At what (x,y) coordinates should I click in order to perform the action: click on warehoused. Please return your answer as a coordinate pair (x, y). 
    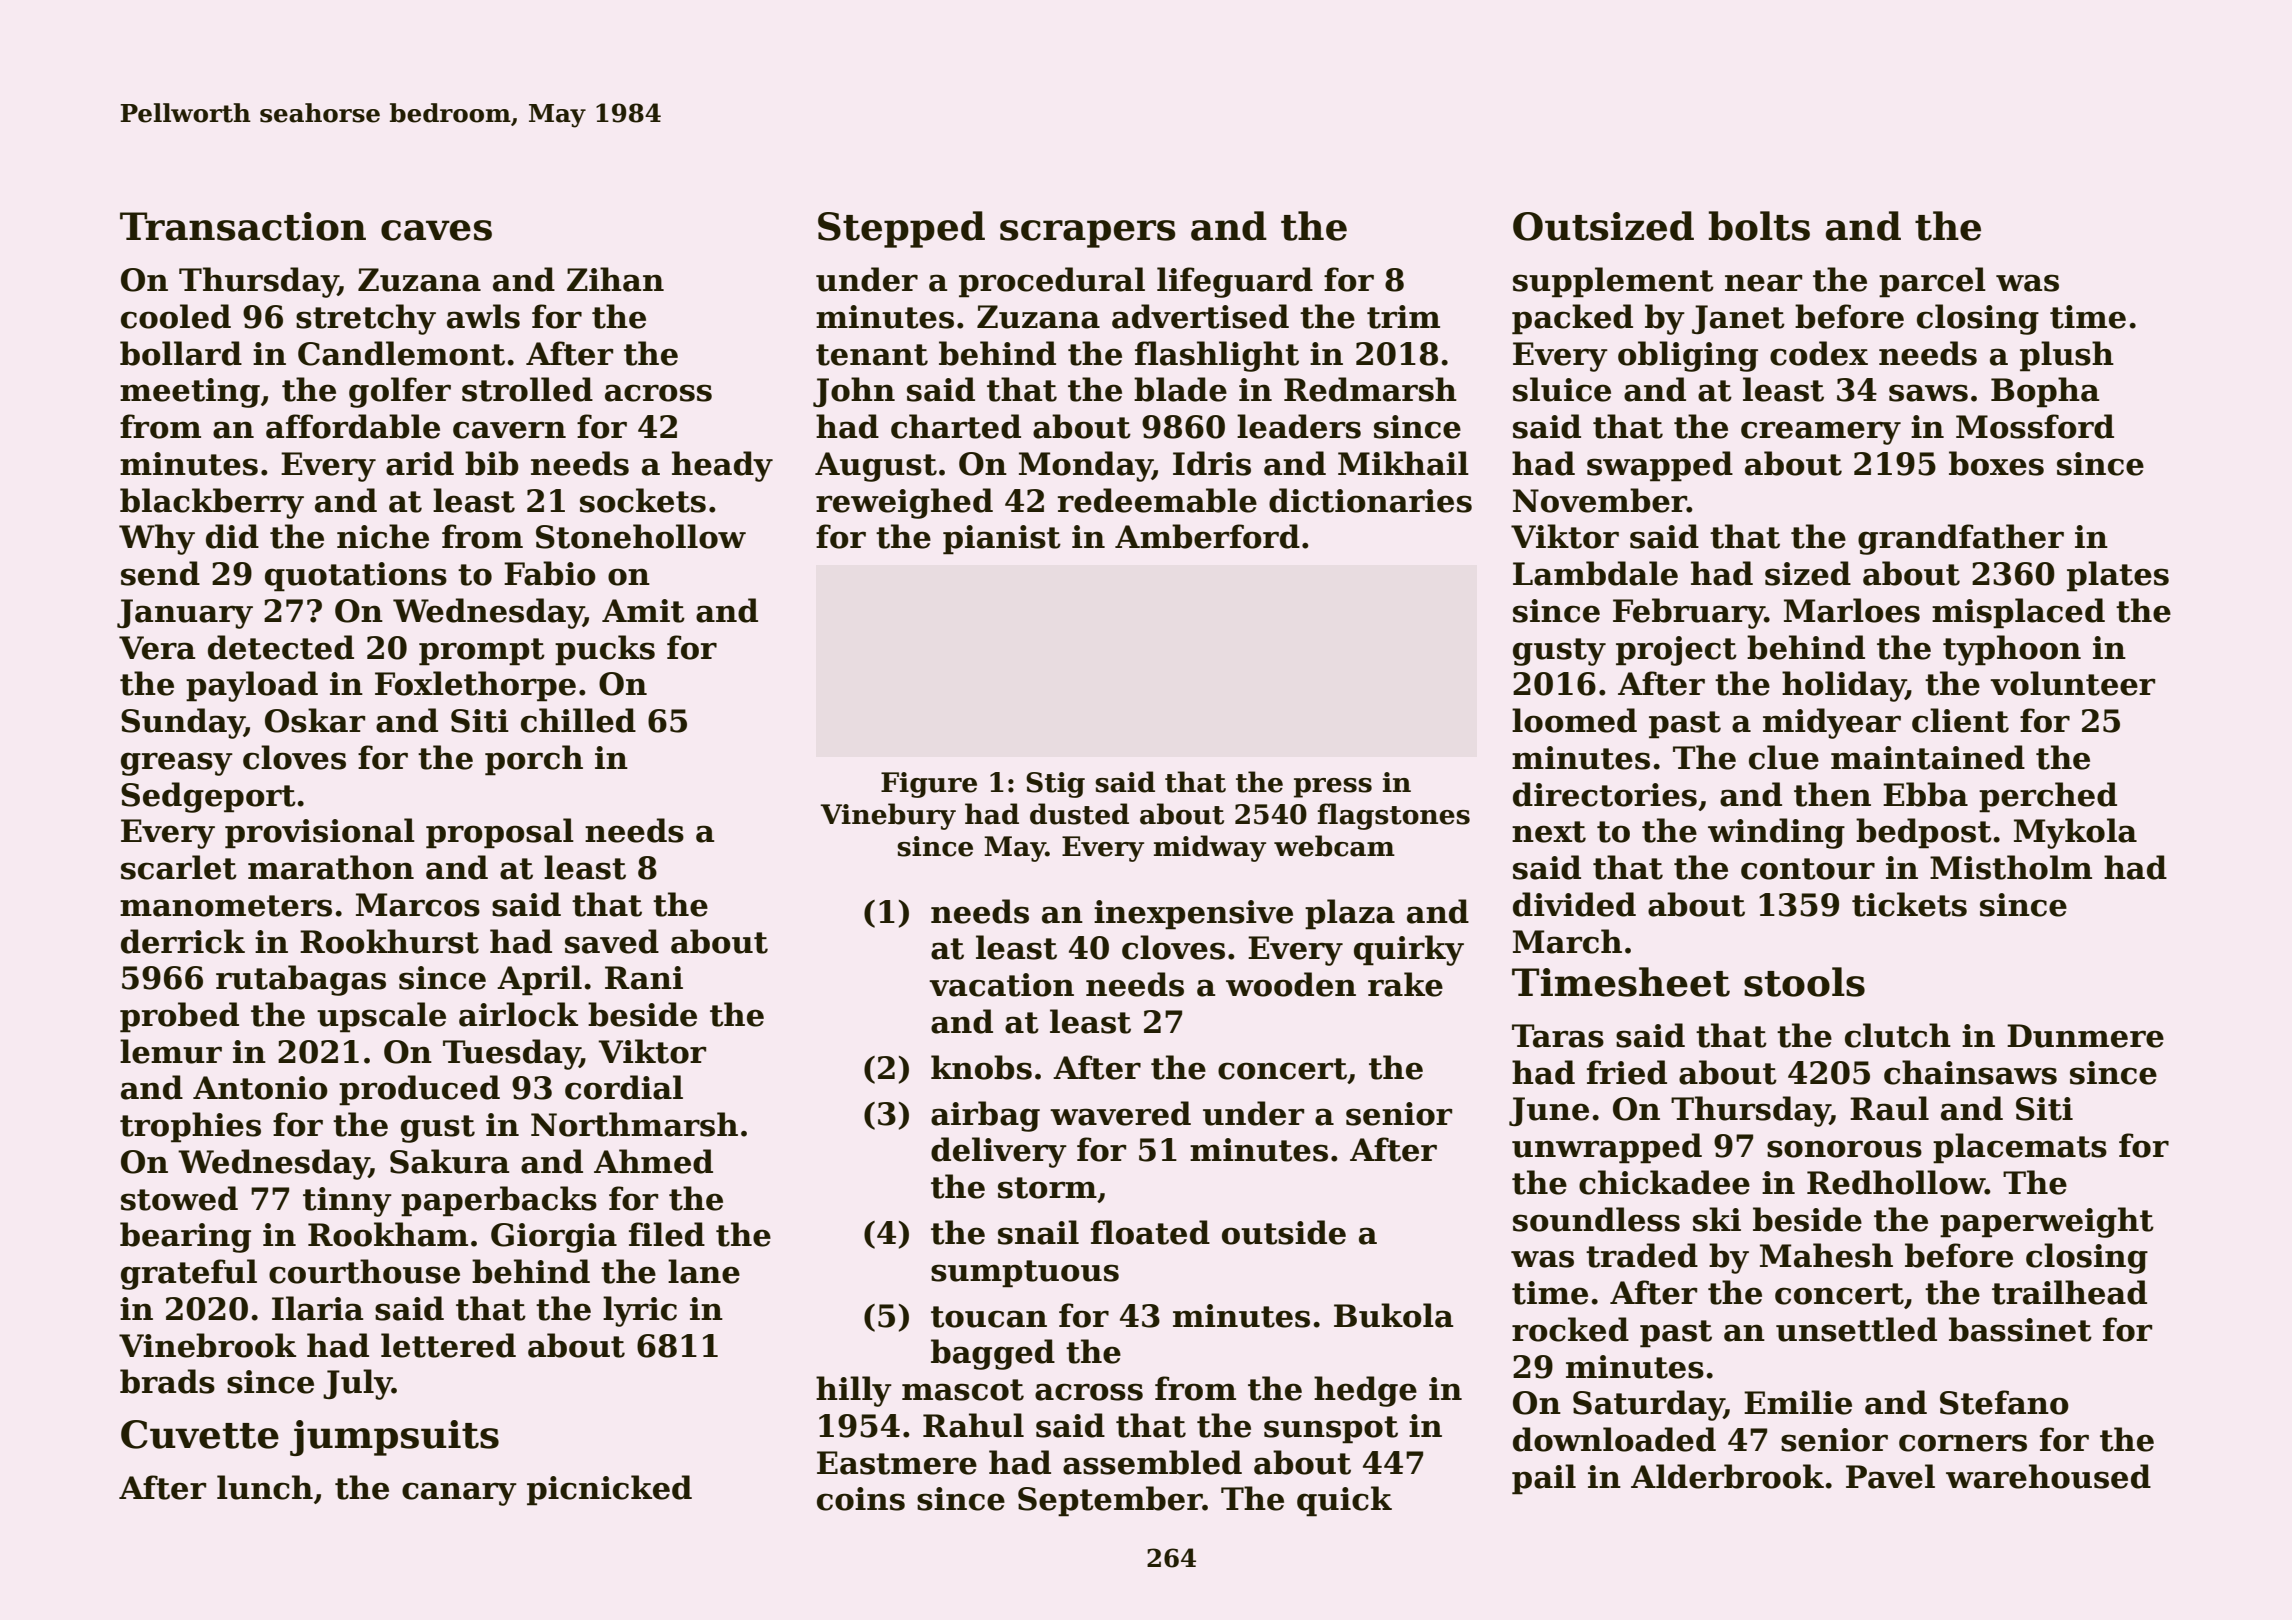
    Looking at the image, I should click on (2048, 1476).
